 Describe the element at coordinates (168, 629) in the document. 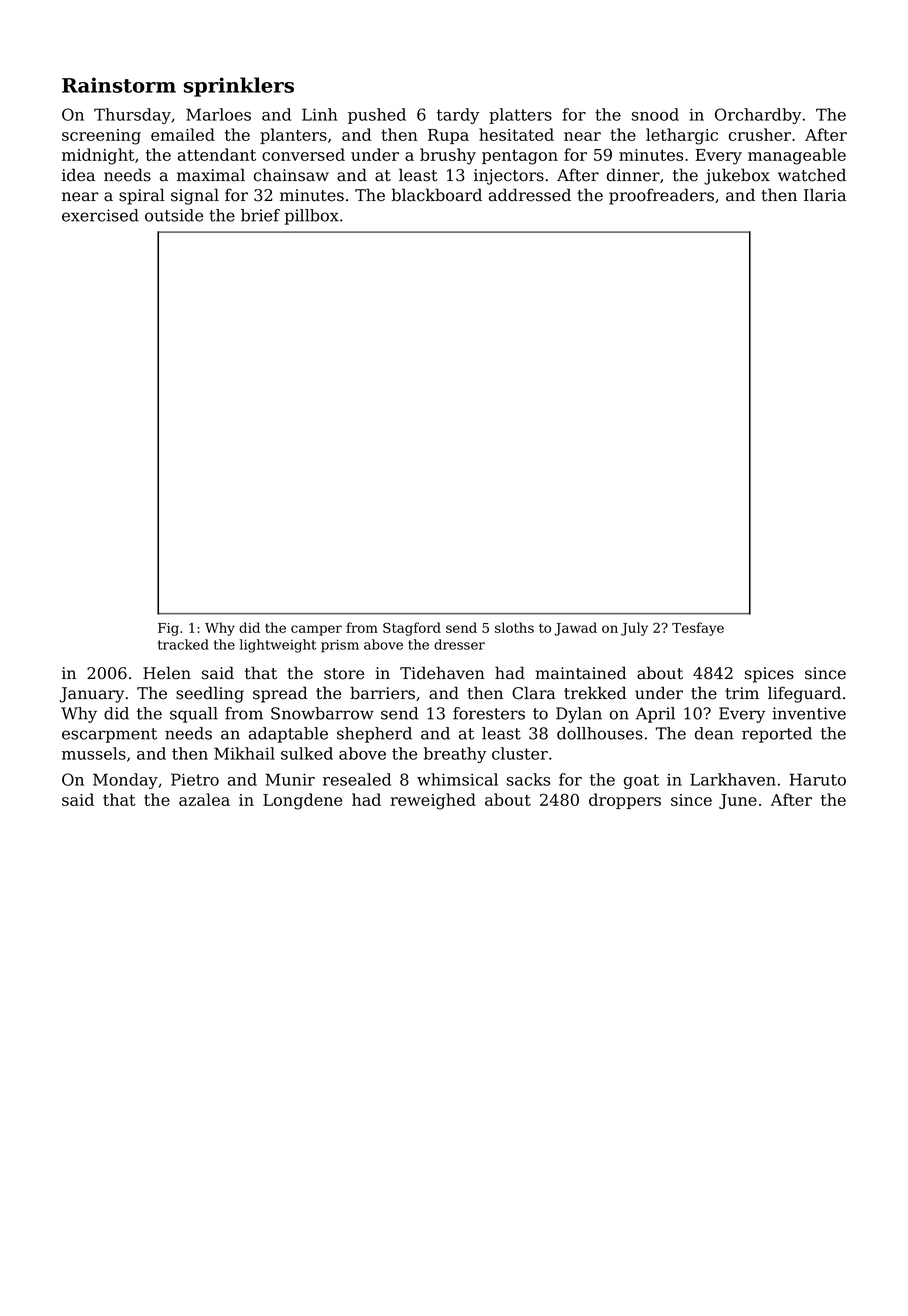

I see `Fig` at that location.
